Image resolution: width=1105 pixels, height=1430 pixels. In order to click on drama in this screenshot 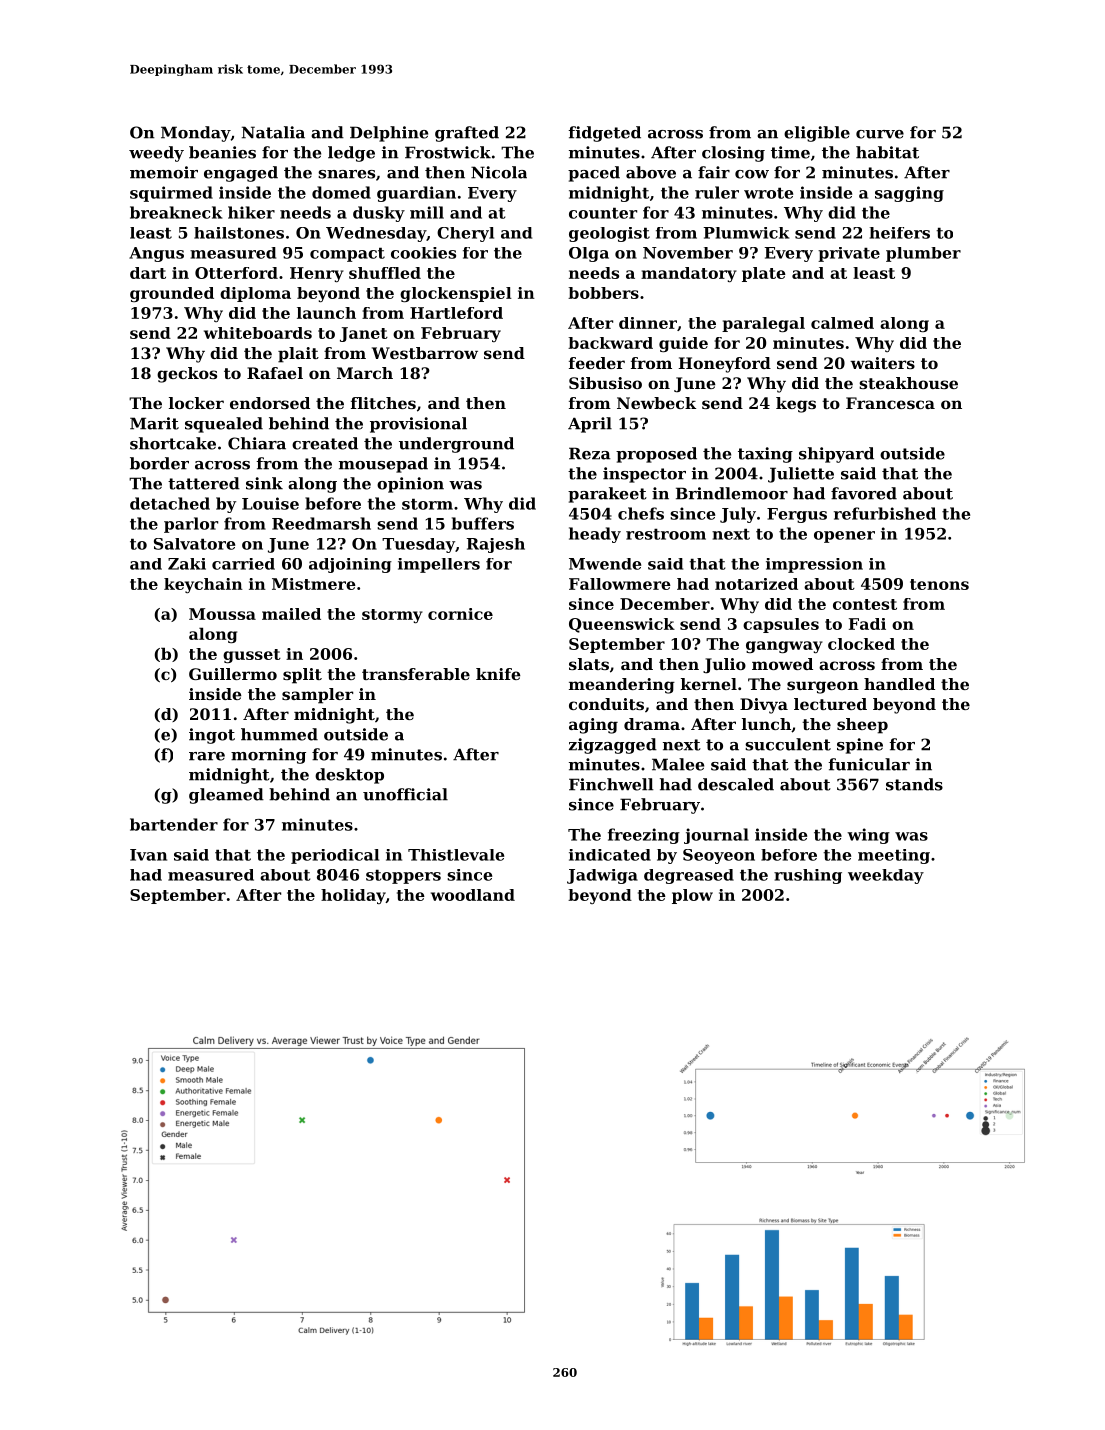, I will do `click(652, 724)`.
